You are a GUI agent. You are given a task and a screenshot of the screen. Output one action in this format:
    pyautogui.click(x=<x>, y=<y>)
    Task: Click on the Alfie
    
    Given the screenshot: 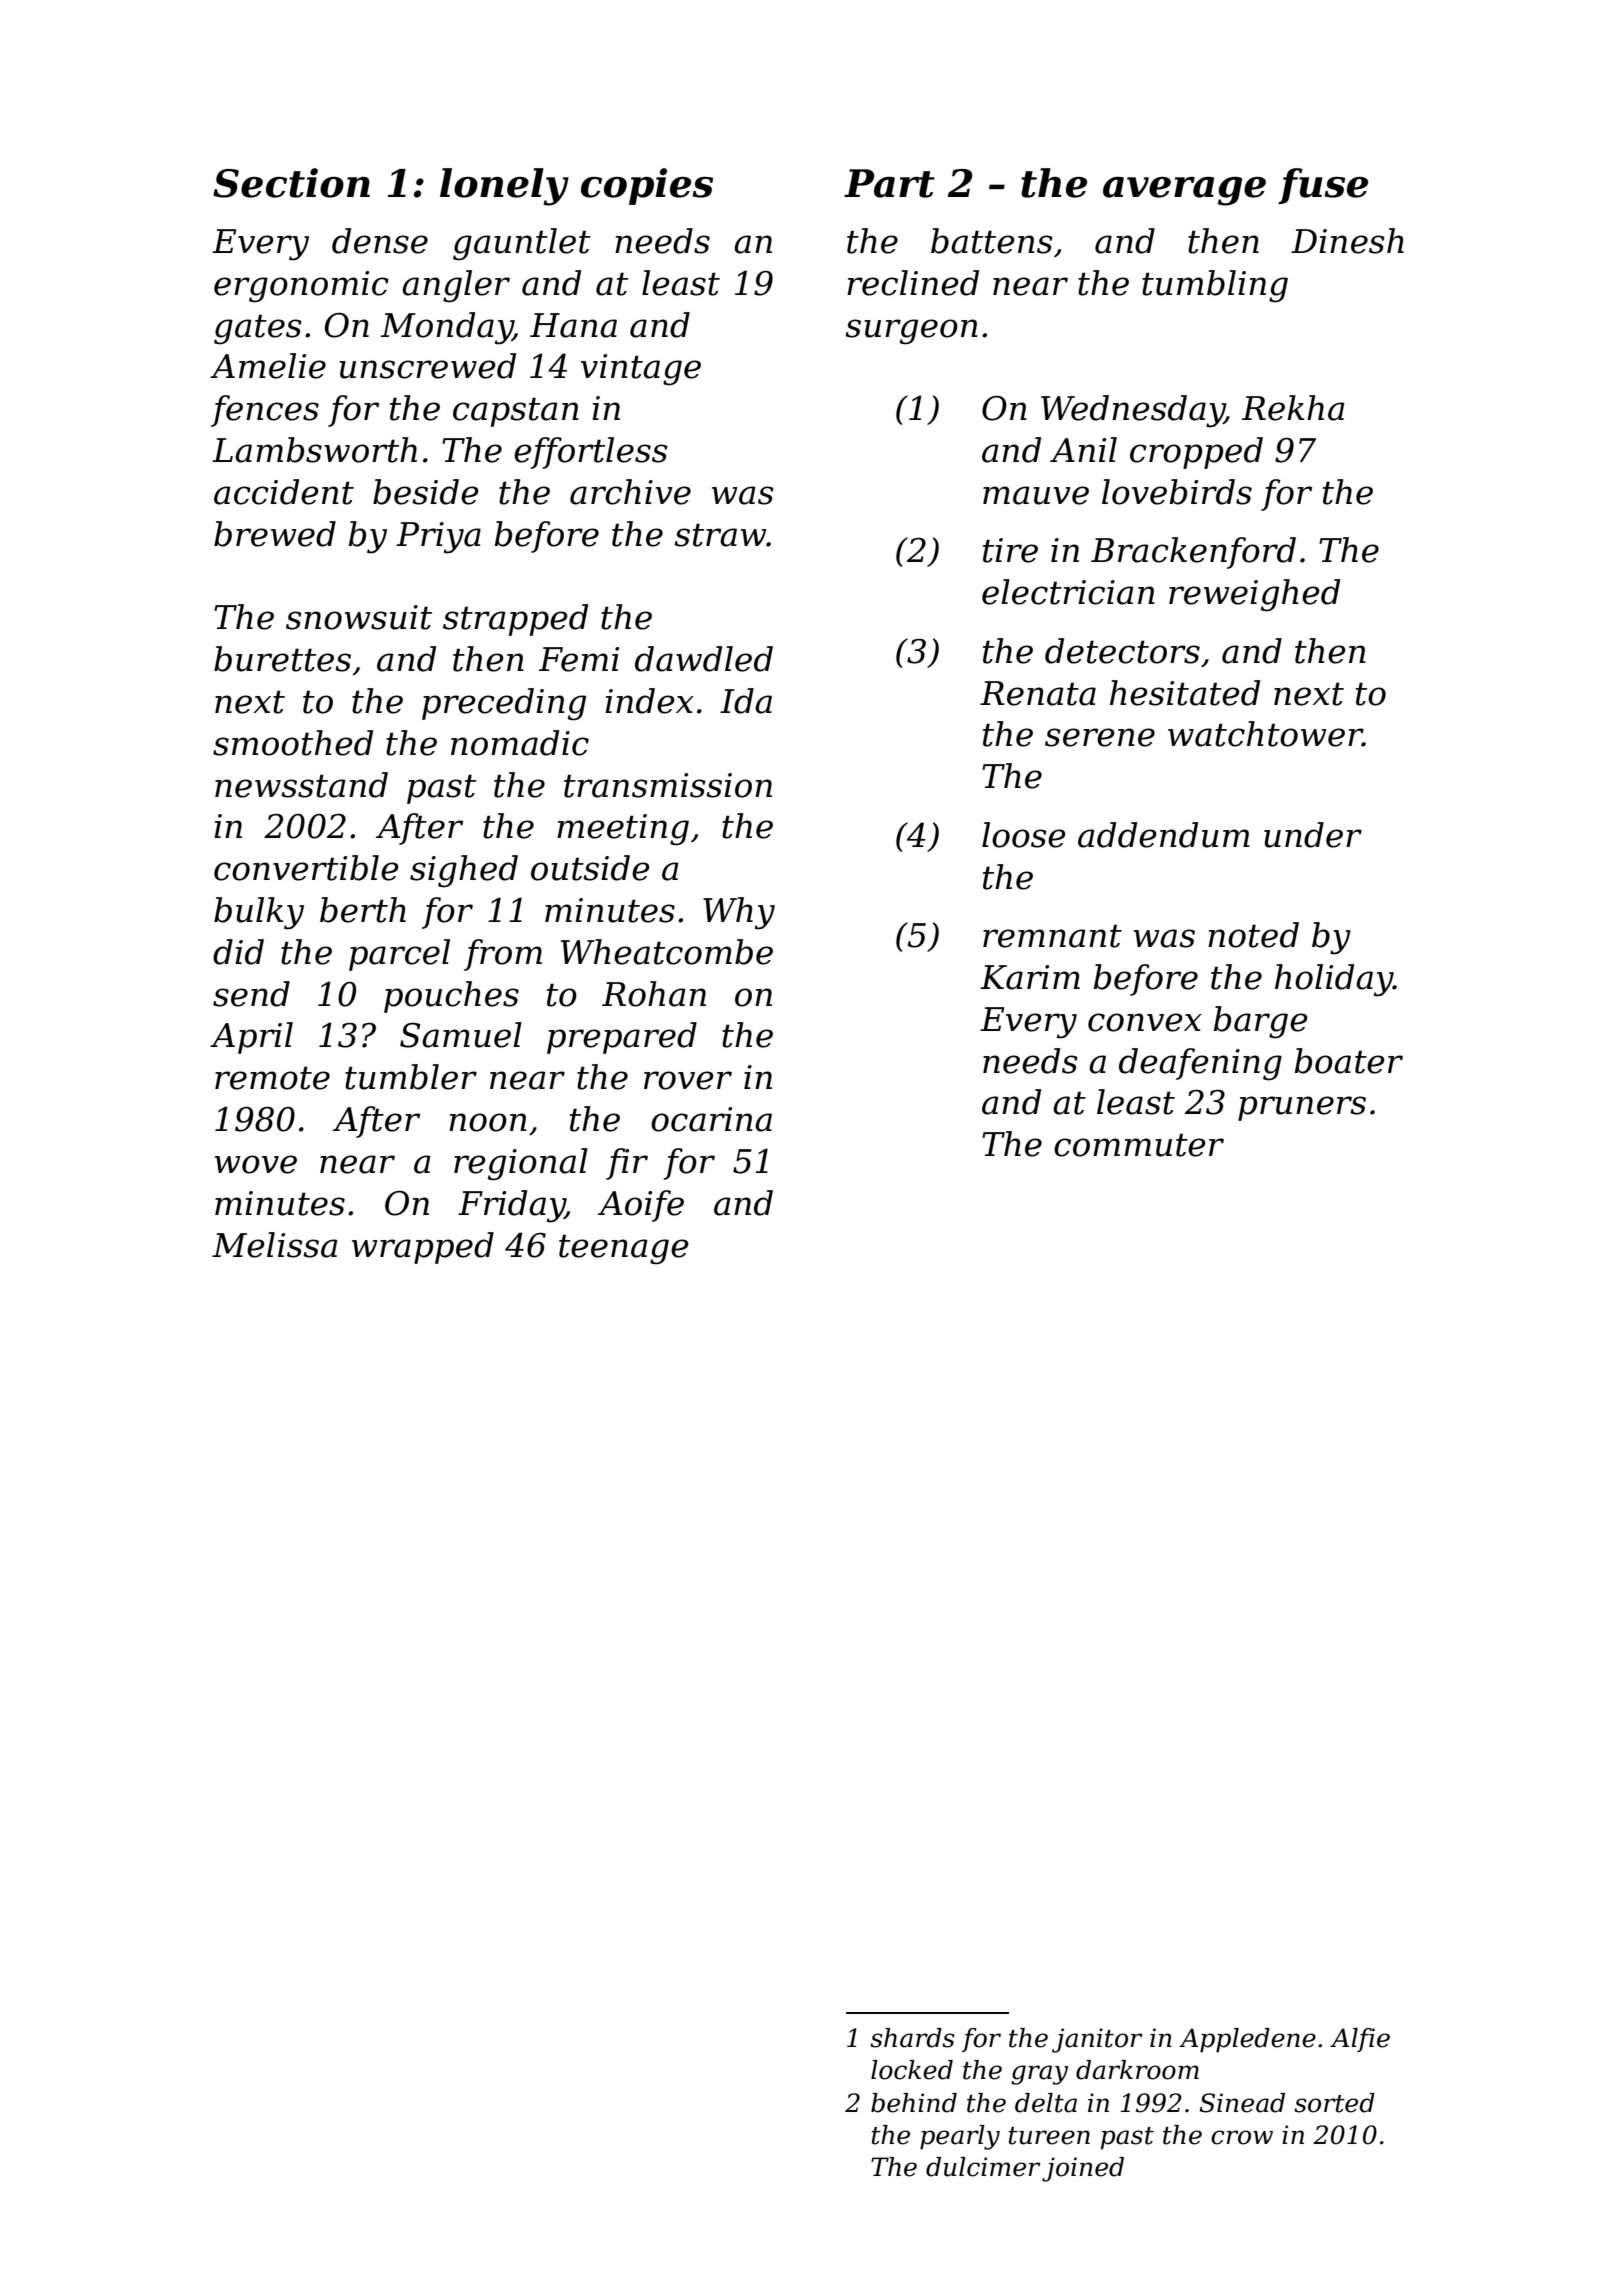 What is the action you would take?
    pyautogui.click(x=1360, y=2040)
